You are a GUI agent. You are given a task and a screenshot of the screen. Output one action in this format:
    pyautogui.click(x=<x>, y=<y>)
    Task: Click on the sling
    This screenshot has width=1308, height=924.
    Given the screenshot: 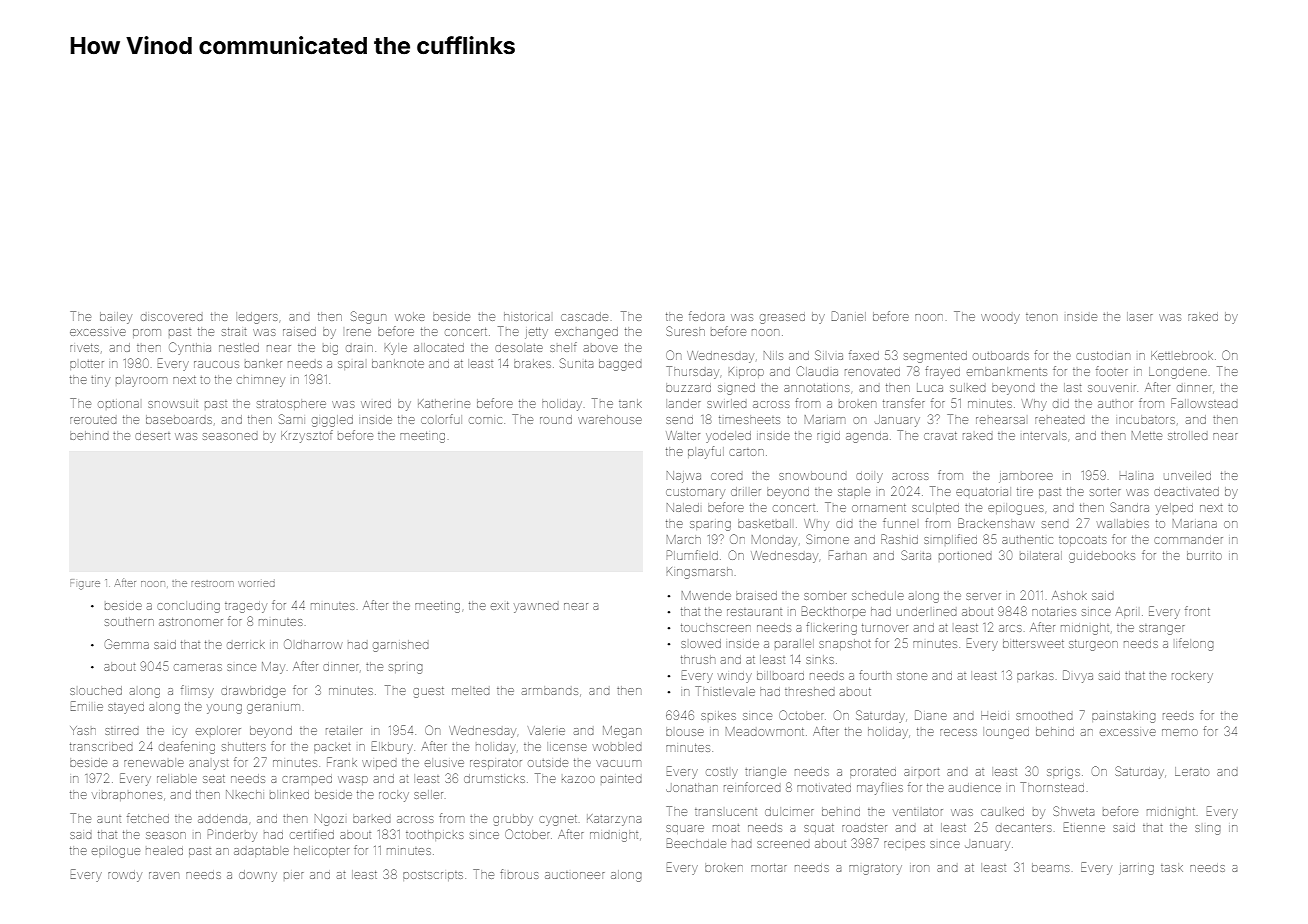 What is the action you would take?
    pyautogui.click(x=1208, y=830)
